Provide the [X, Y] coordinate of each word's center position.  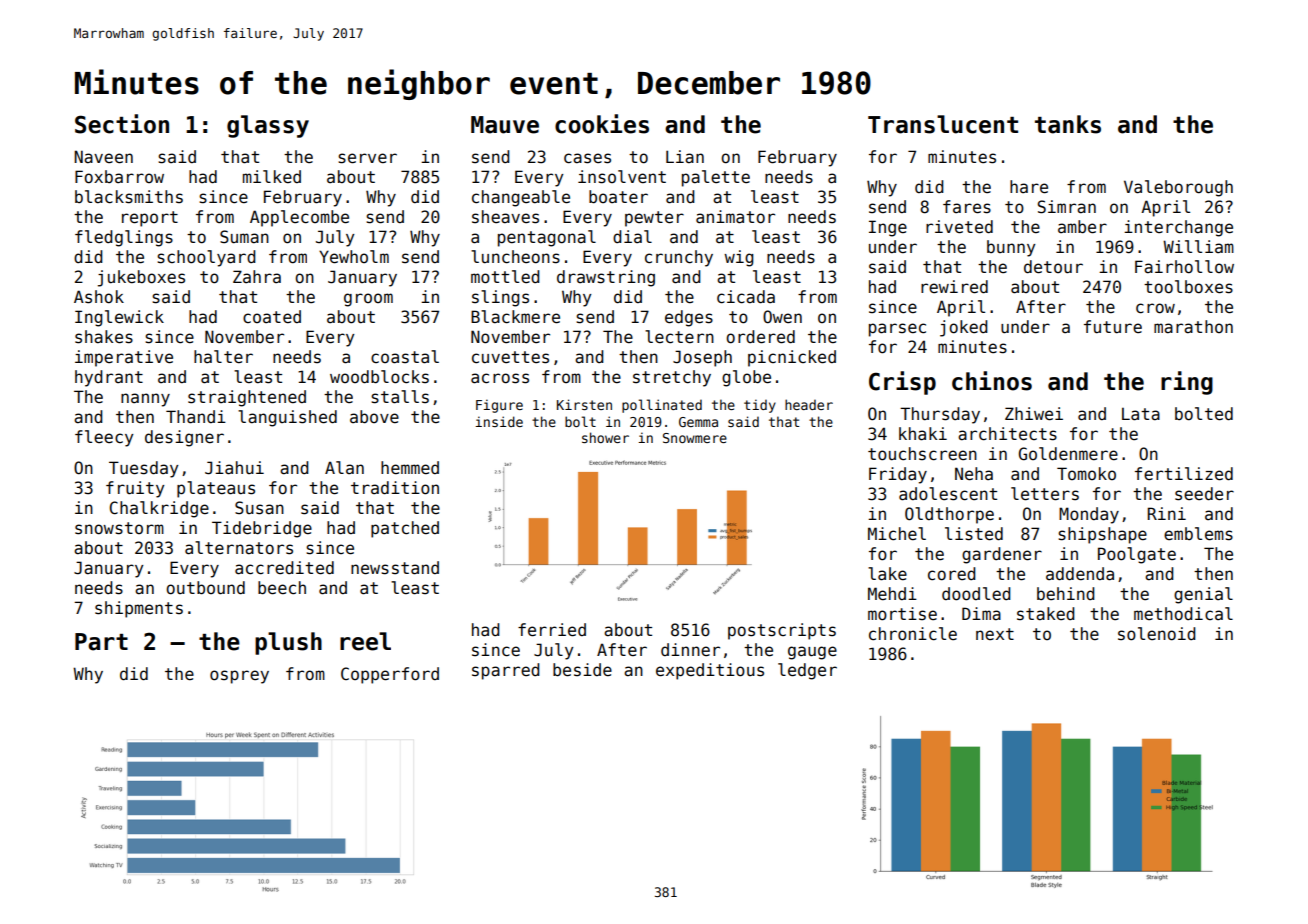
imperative [124, 358]
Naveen [103, 157]
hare [1029, 187]
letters [1045, 494]
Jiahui [234, 468]
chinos [992, 381]
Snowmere [695, 438]
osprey [239, 677]
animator [735, 217]
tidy [760, 406]
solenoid [1157, 634]
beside [582, 670]
